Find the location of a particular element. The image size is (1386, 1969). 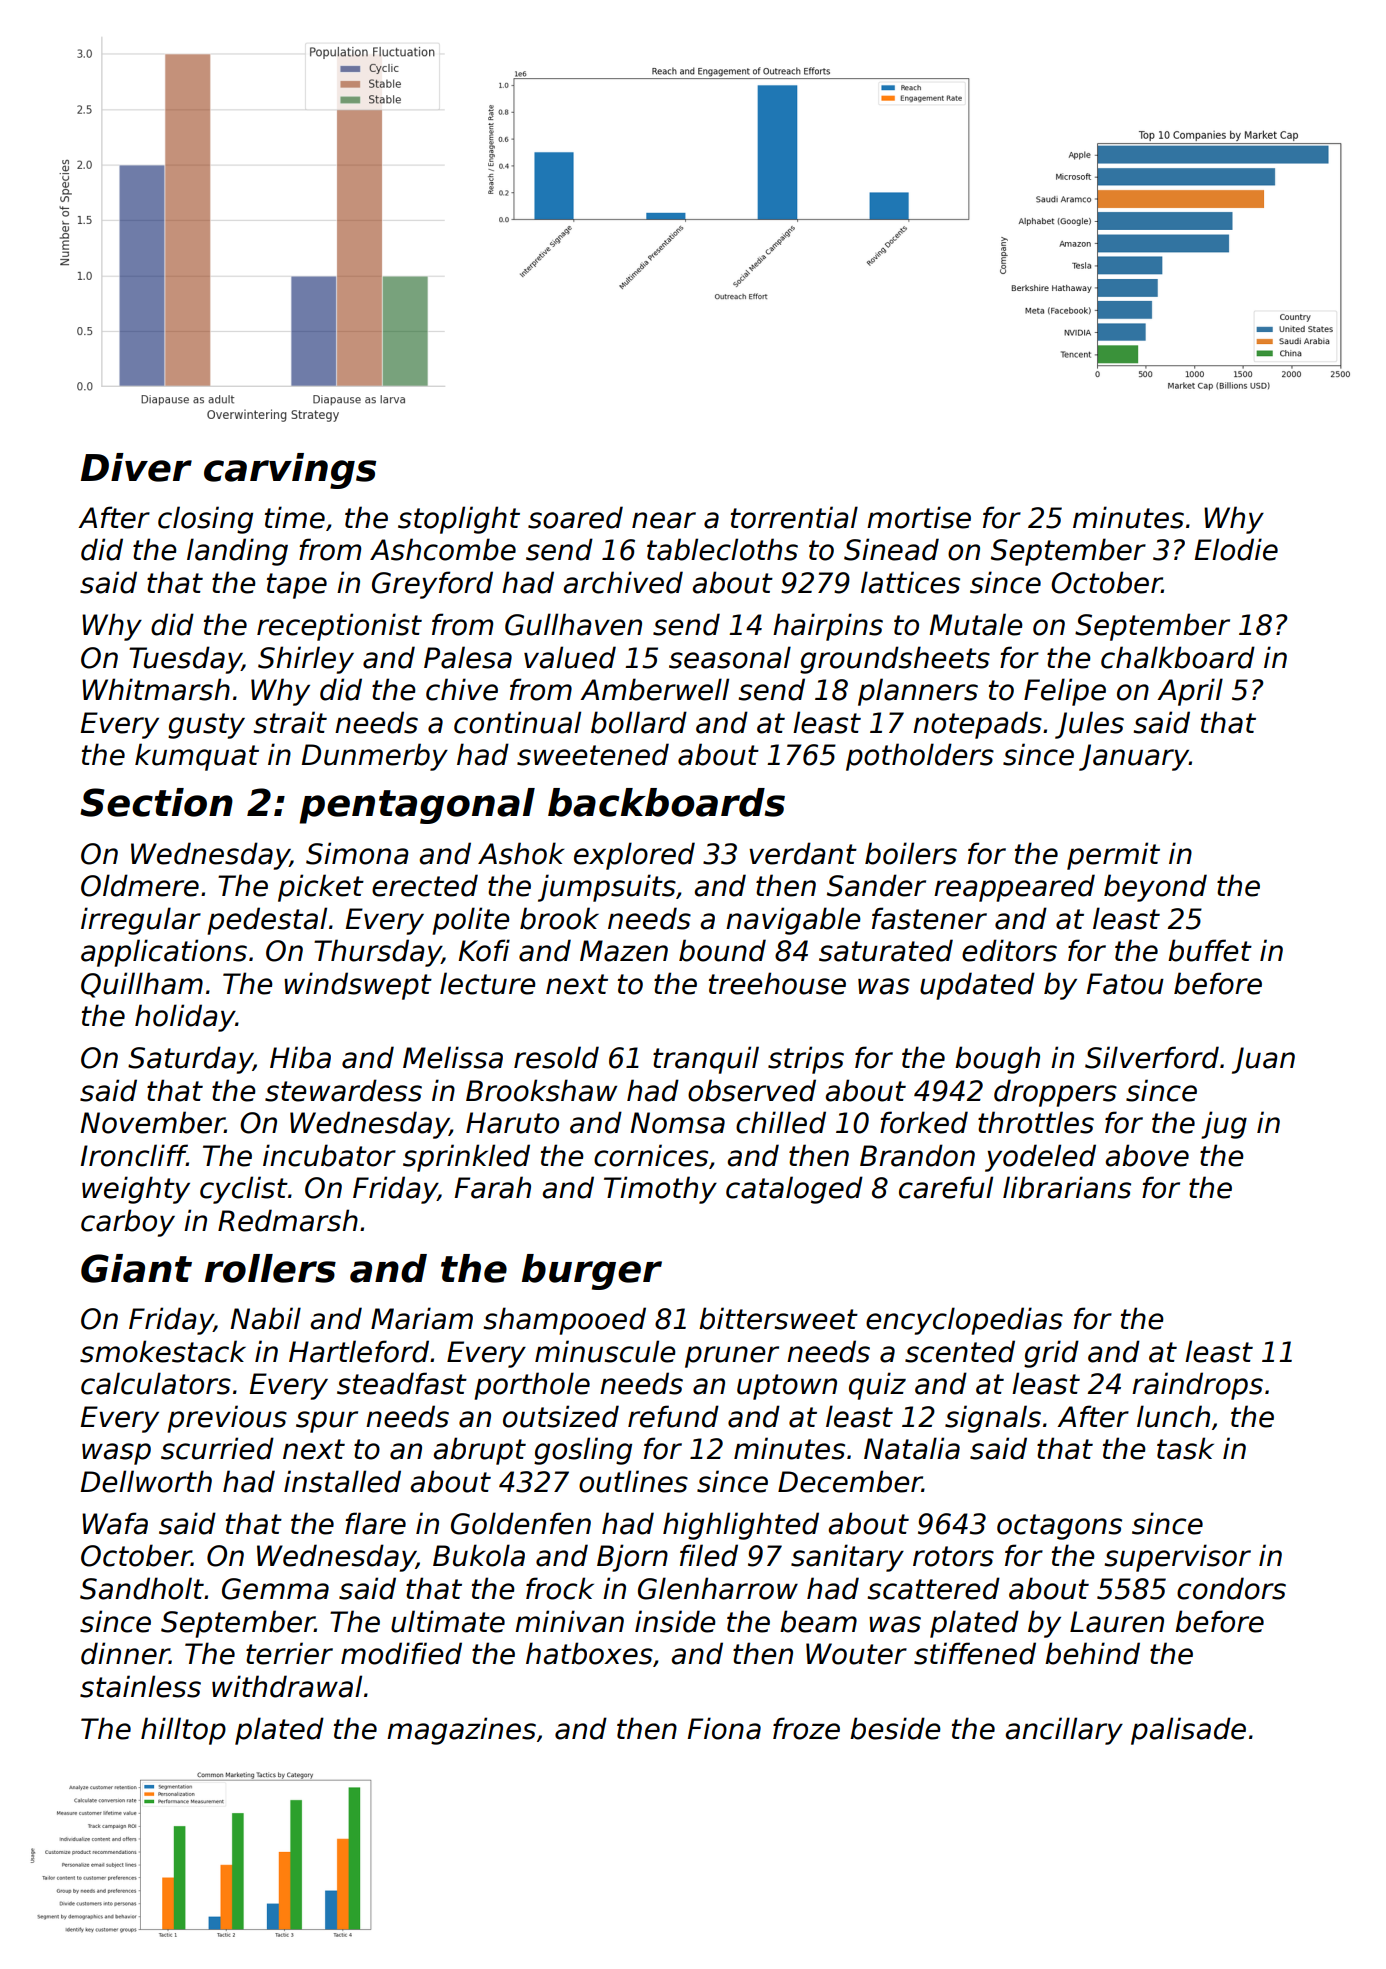

observed is located at coordinates (752, 1090).
